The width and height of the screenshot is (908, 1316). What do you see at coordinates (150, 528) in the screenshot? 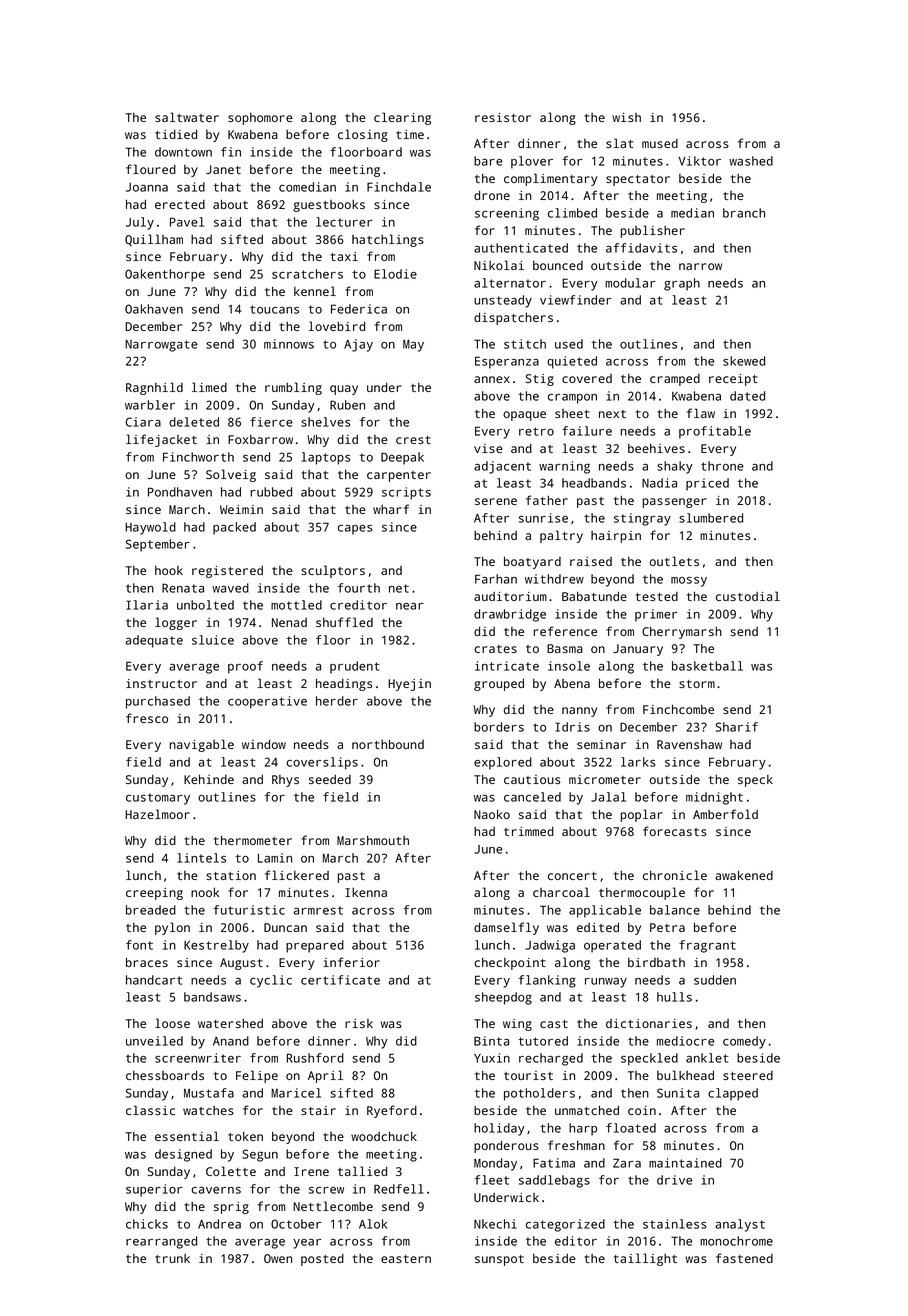
I see `Haywold` at bounding box center [150, 528].
